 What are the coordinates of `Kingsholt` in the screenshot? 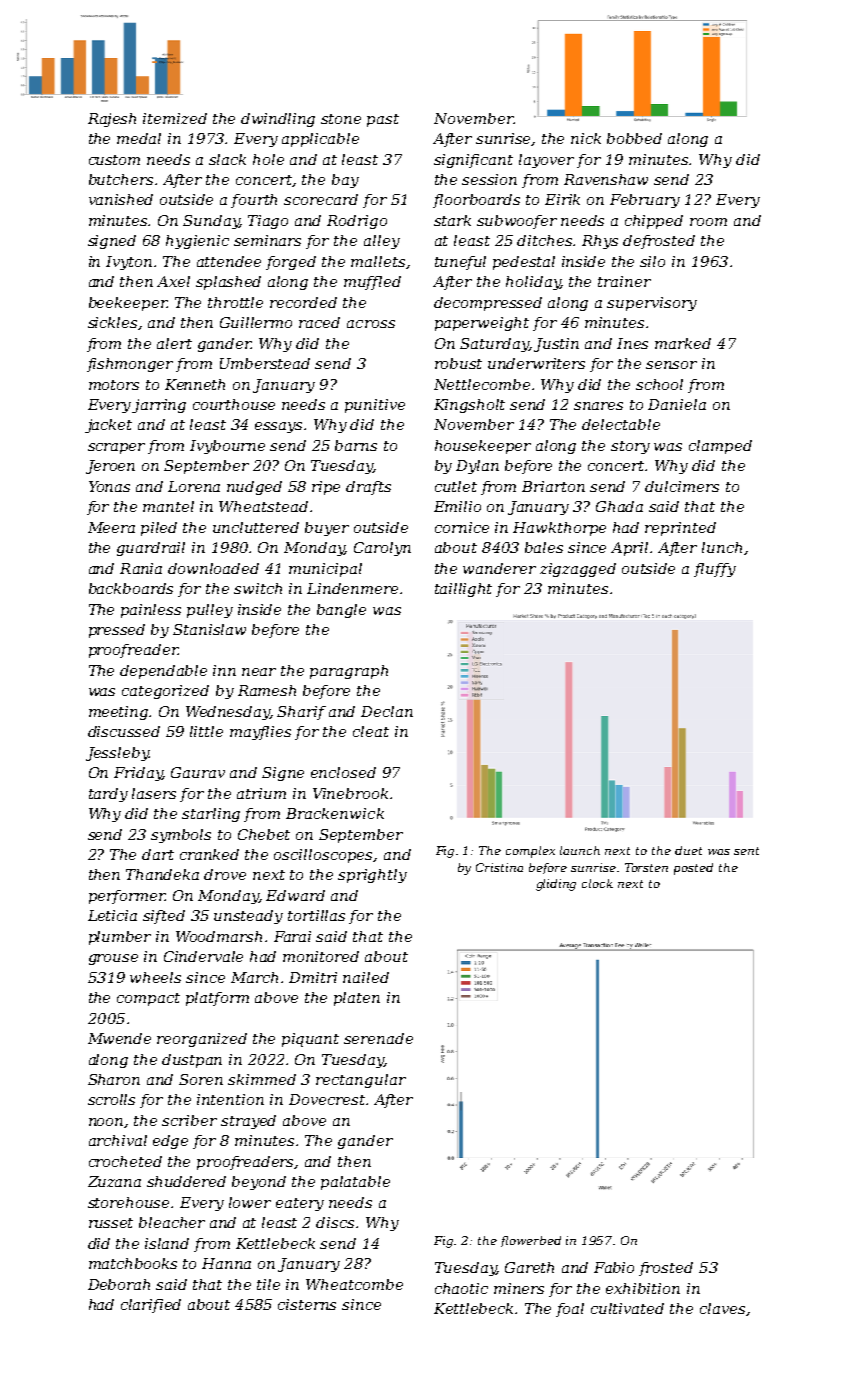 It's located at (469, 406).
